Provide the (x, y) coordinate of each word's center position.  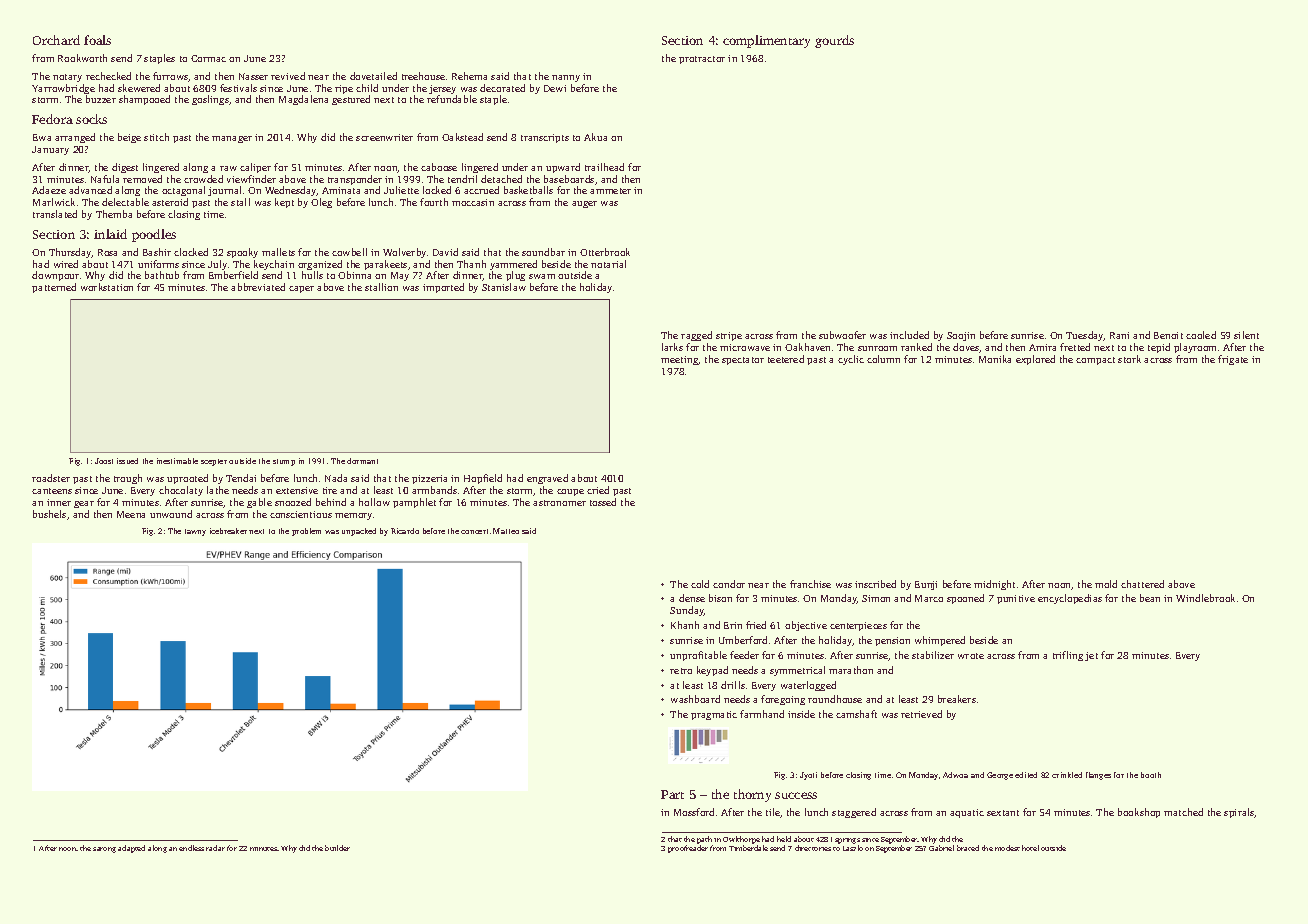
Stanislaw (504, 287)
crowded (203, 179)
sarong (104, 850)
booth (1151, 775)
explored (1035, 360)
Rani (1119, 335)
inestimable (177, 461)
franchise (810, 584)
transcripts (545, 138)
